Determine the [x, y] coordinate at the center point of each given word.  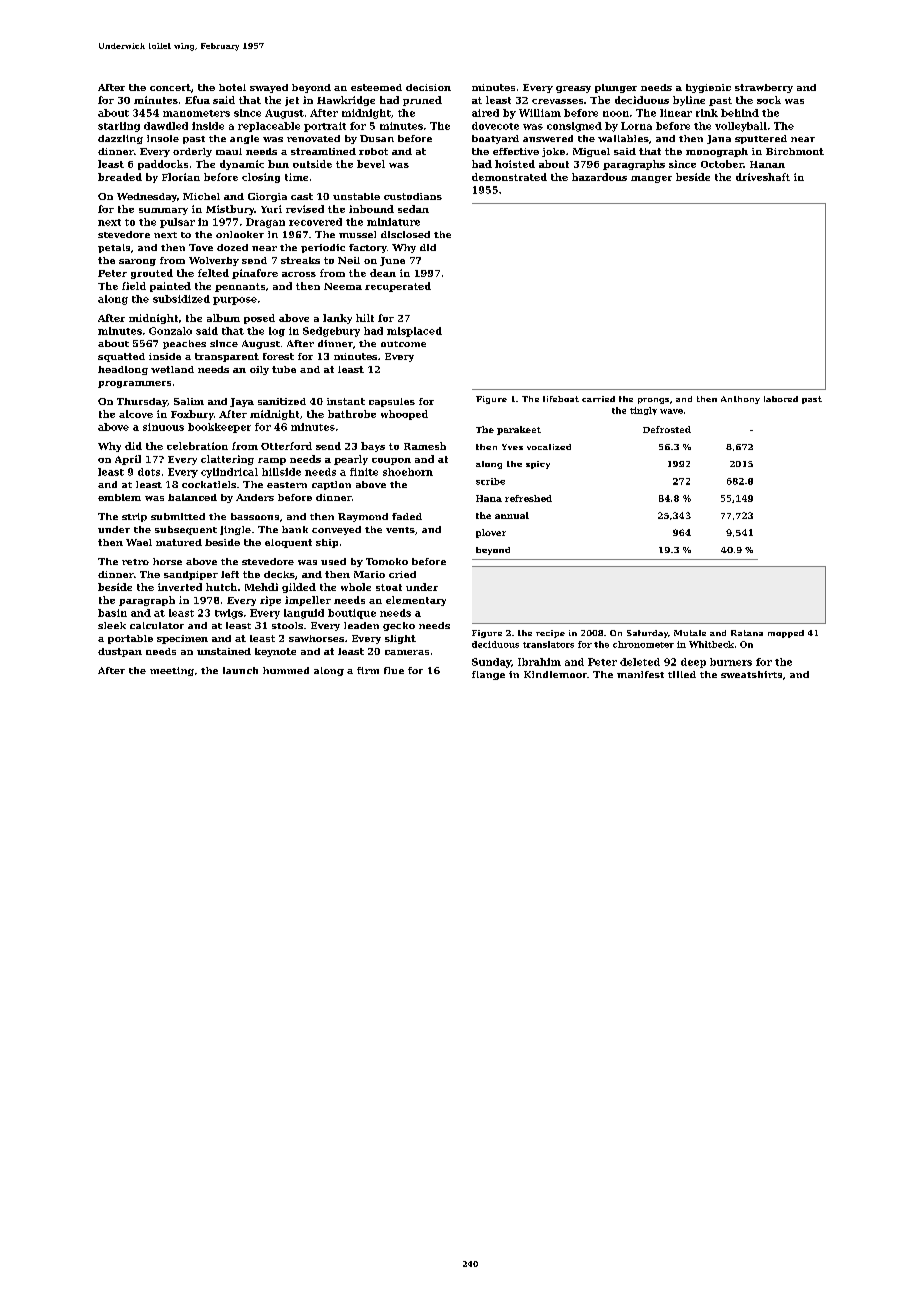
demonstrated [509, 177]
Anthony [740, 400]
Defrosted [667, 429]
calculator [157, 625]
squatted [121, 357]
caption [331, 485]
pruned [422, 101]
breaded [120, 177]
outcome [403, 344]
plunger [616, 88]
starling [119, 127]
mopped [786, 634]
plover [491, 533]
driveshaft [763, 177]
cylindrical [229, 473]
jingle [235, 530]
